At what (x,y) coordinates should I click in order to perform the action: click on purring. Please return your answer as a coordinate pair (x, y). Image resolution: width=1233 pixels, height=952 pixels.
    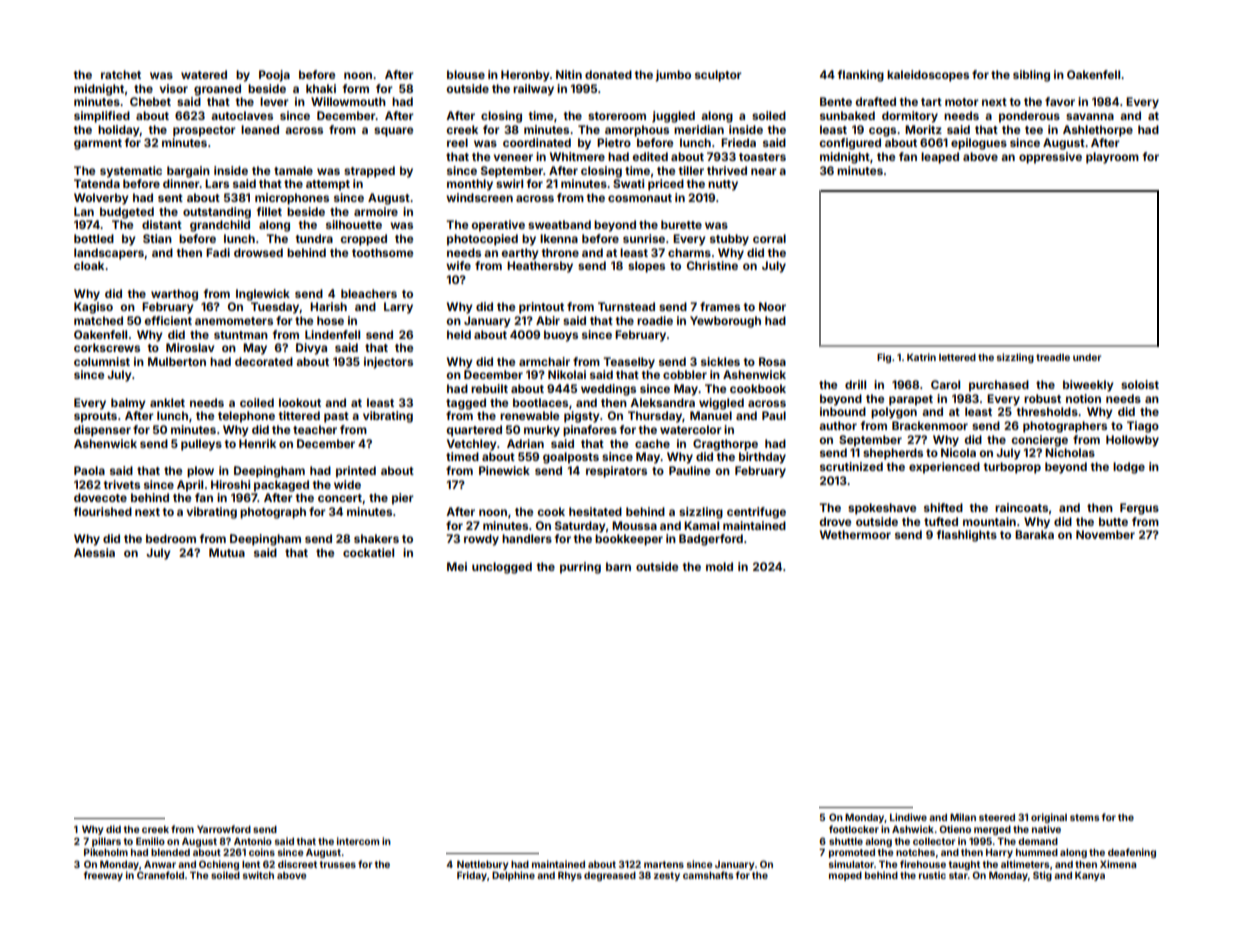
    Looking at the image, I should click on (580, 568).
